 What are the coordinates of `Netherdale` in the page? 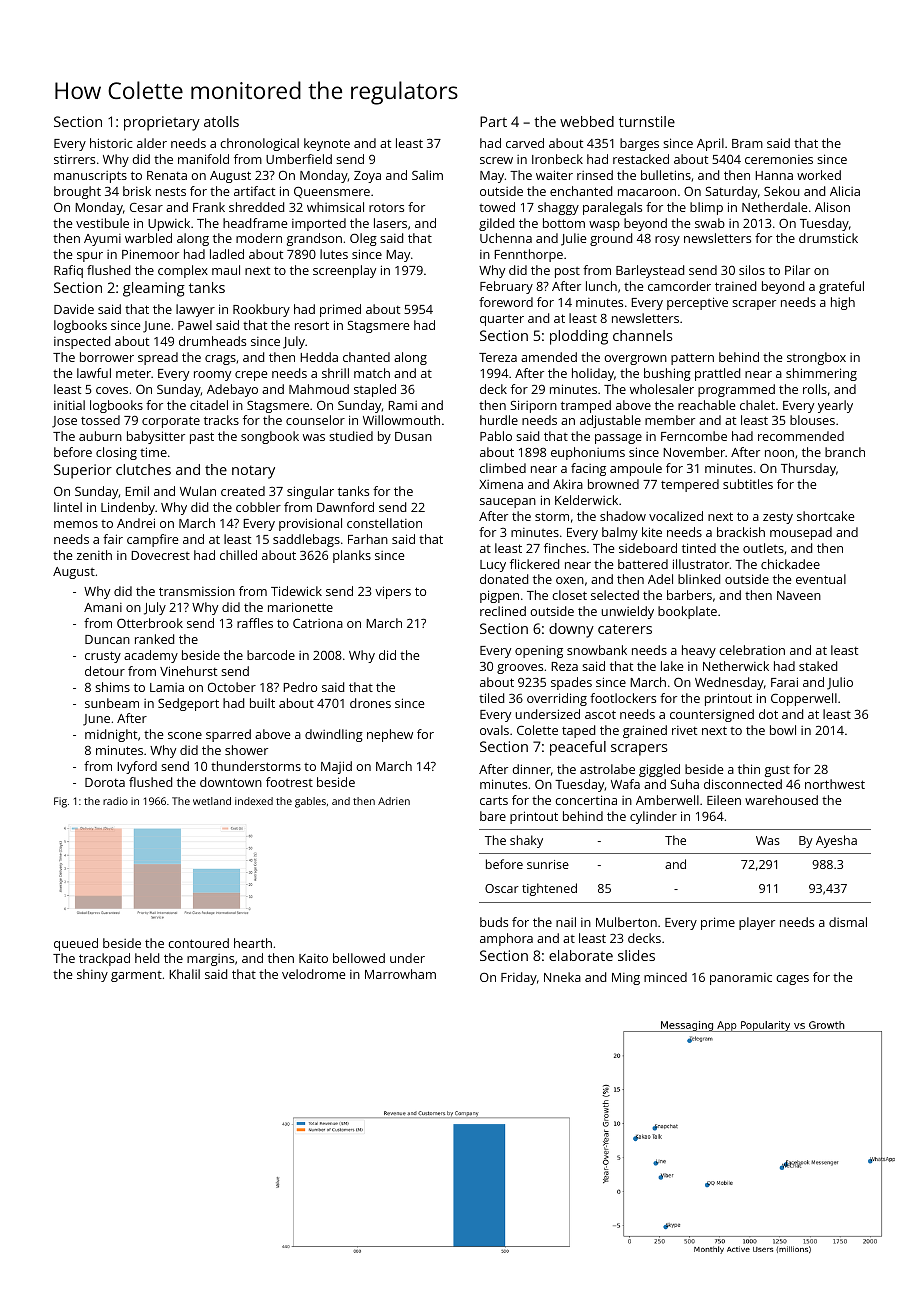 It's located at (774, 207).
